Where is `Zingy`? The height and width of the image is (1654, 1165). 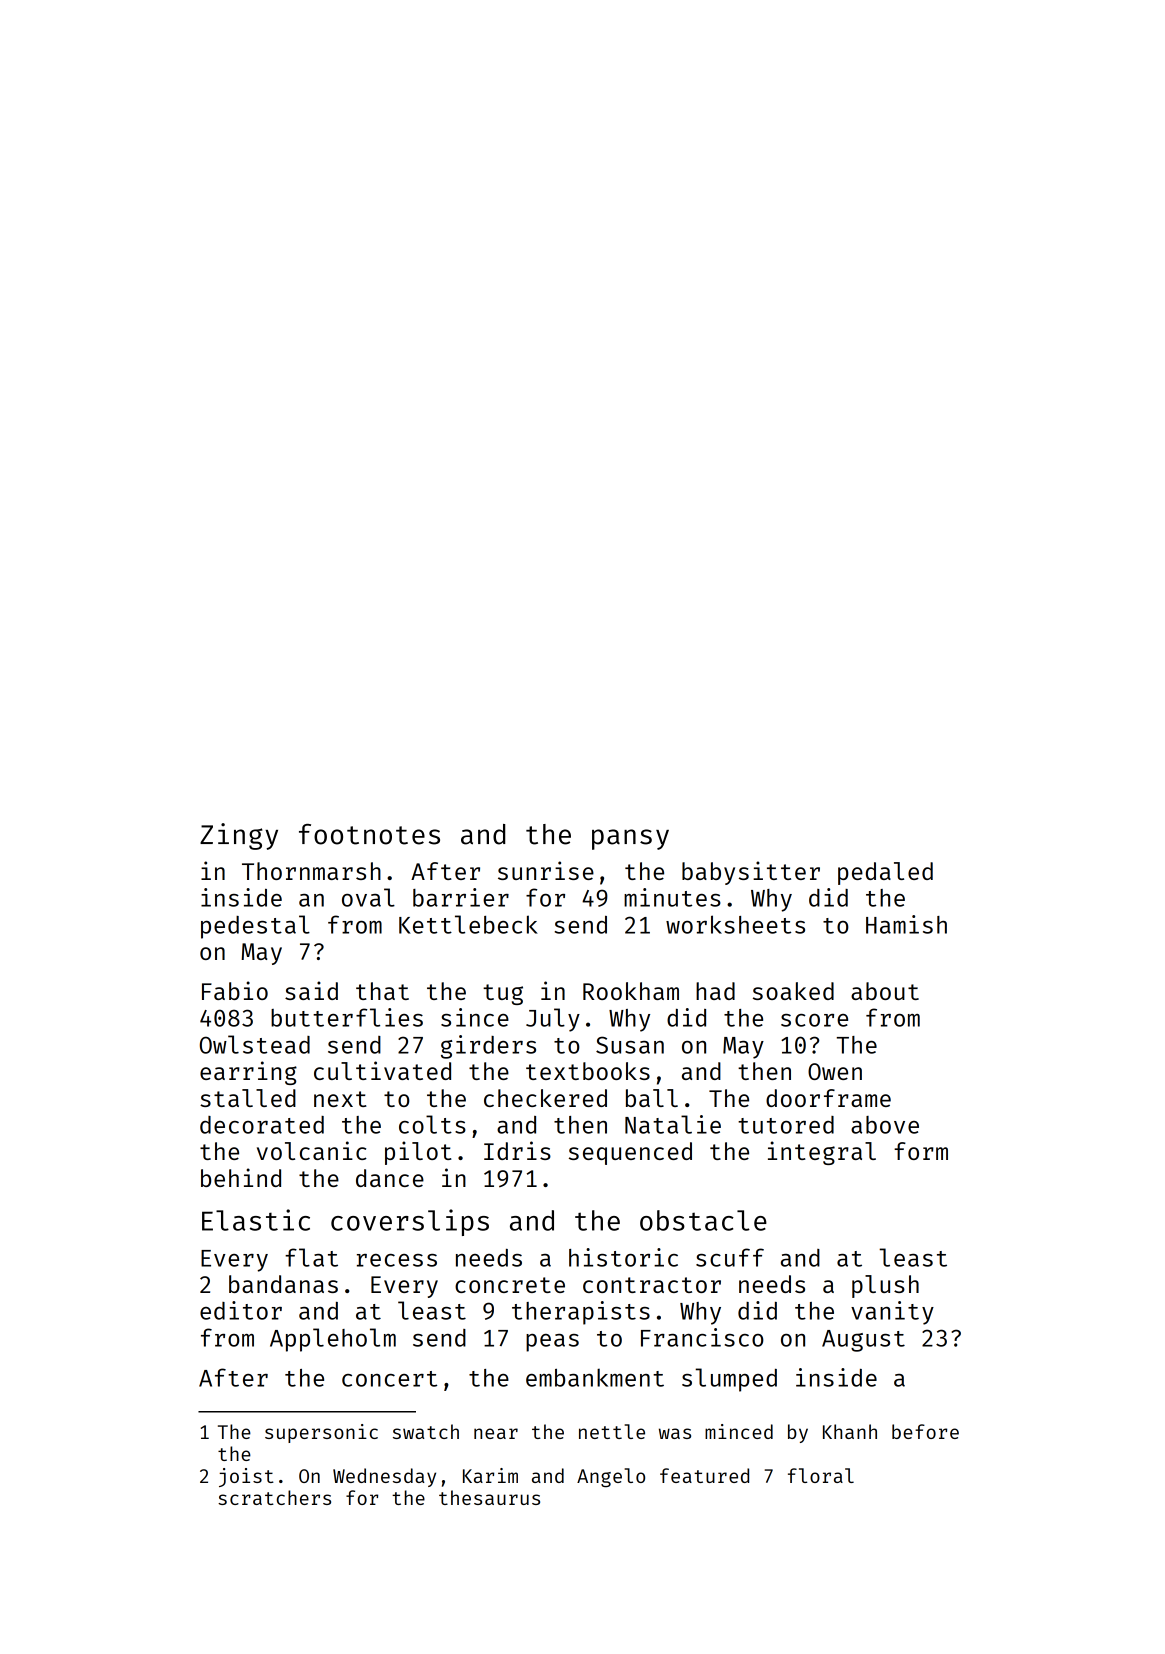 Zingy is located at coordinates (239, 836).
